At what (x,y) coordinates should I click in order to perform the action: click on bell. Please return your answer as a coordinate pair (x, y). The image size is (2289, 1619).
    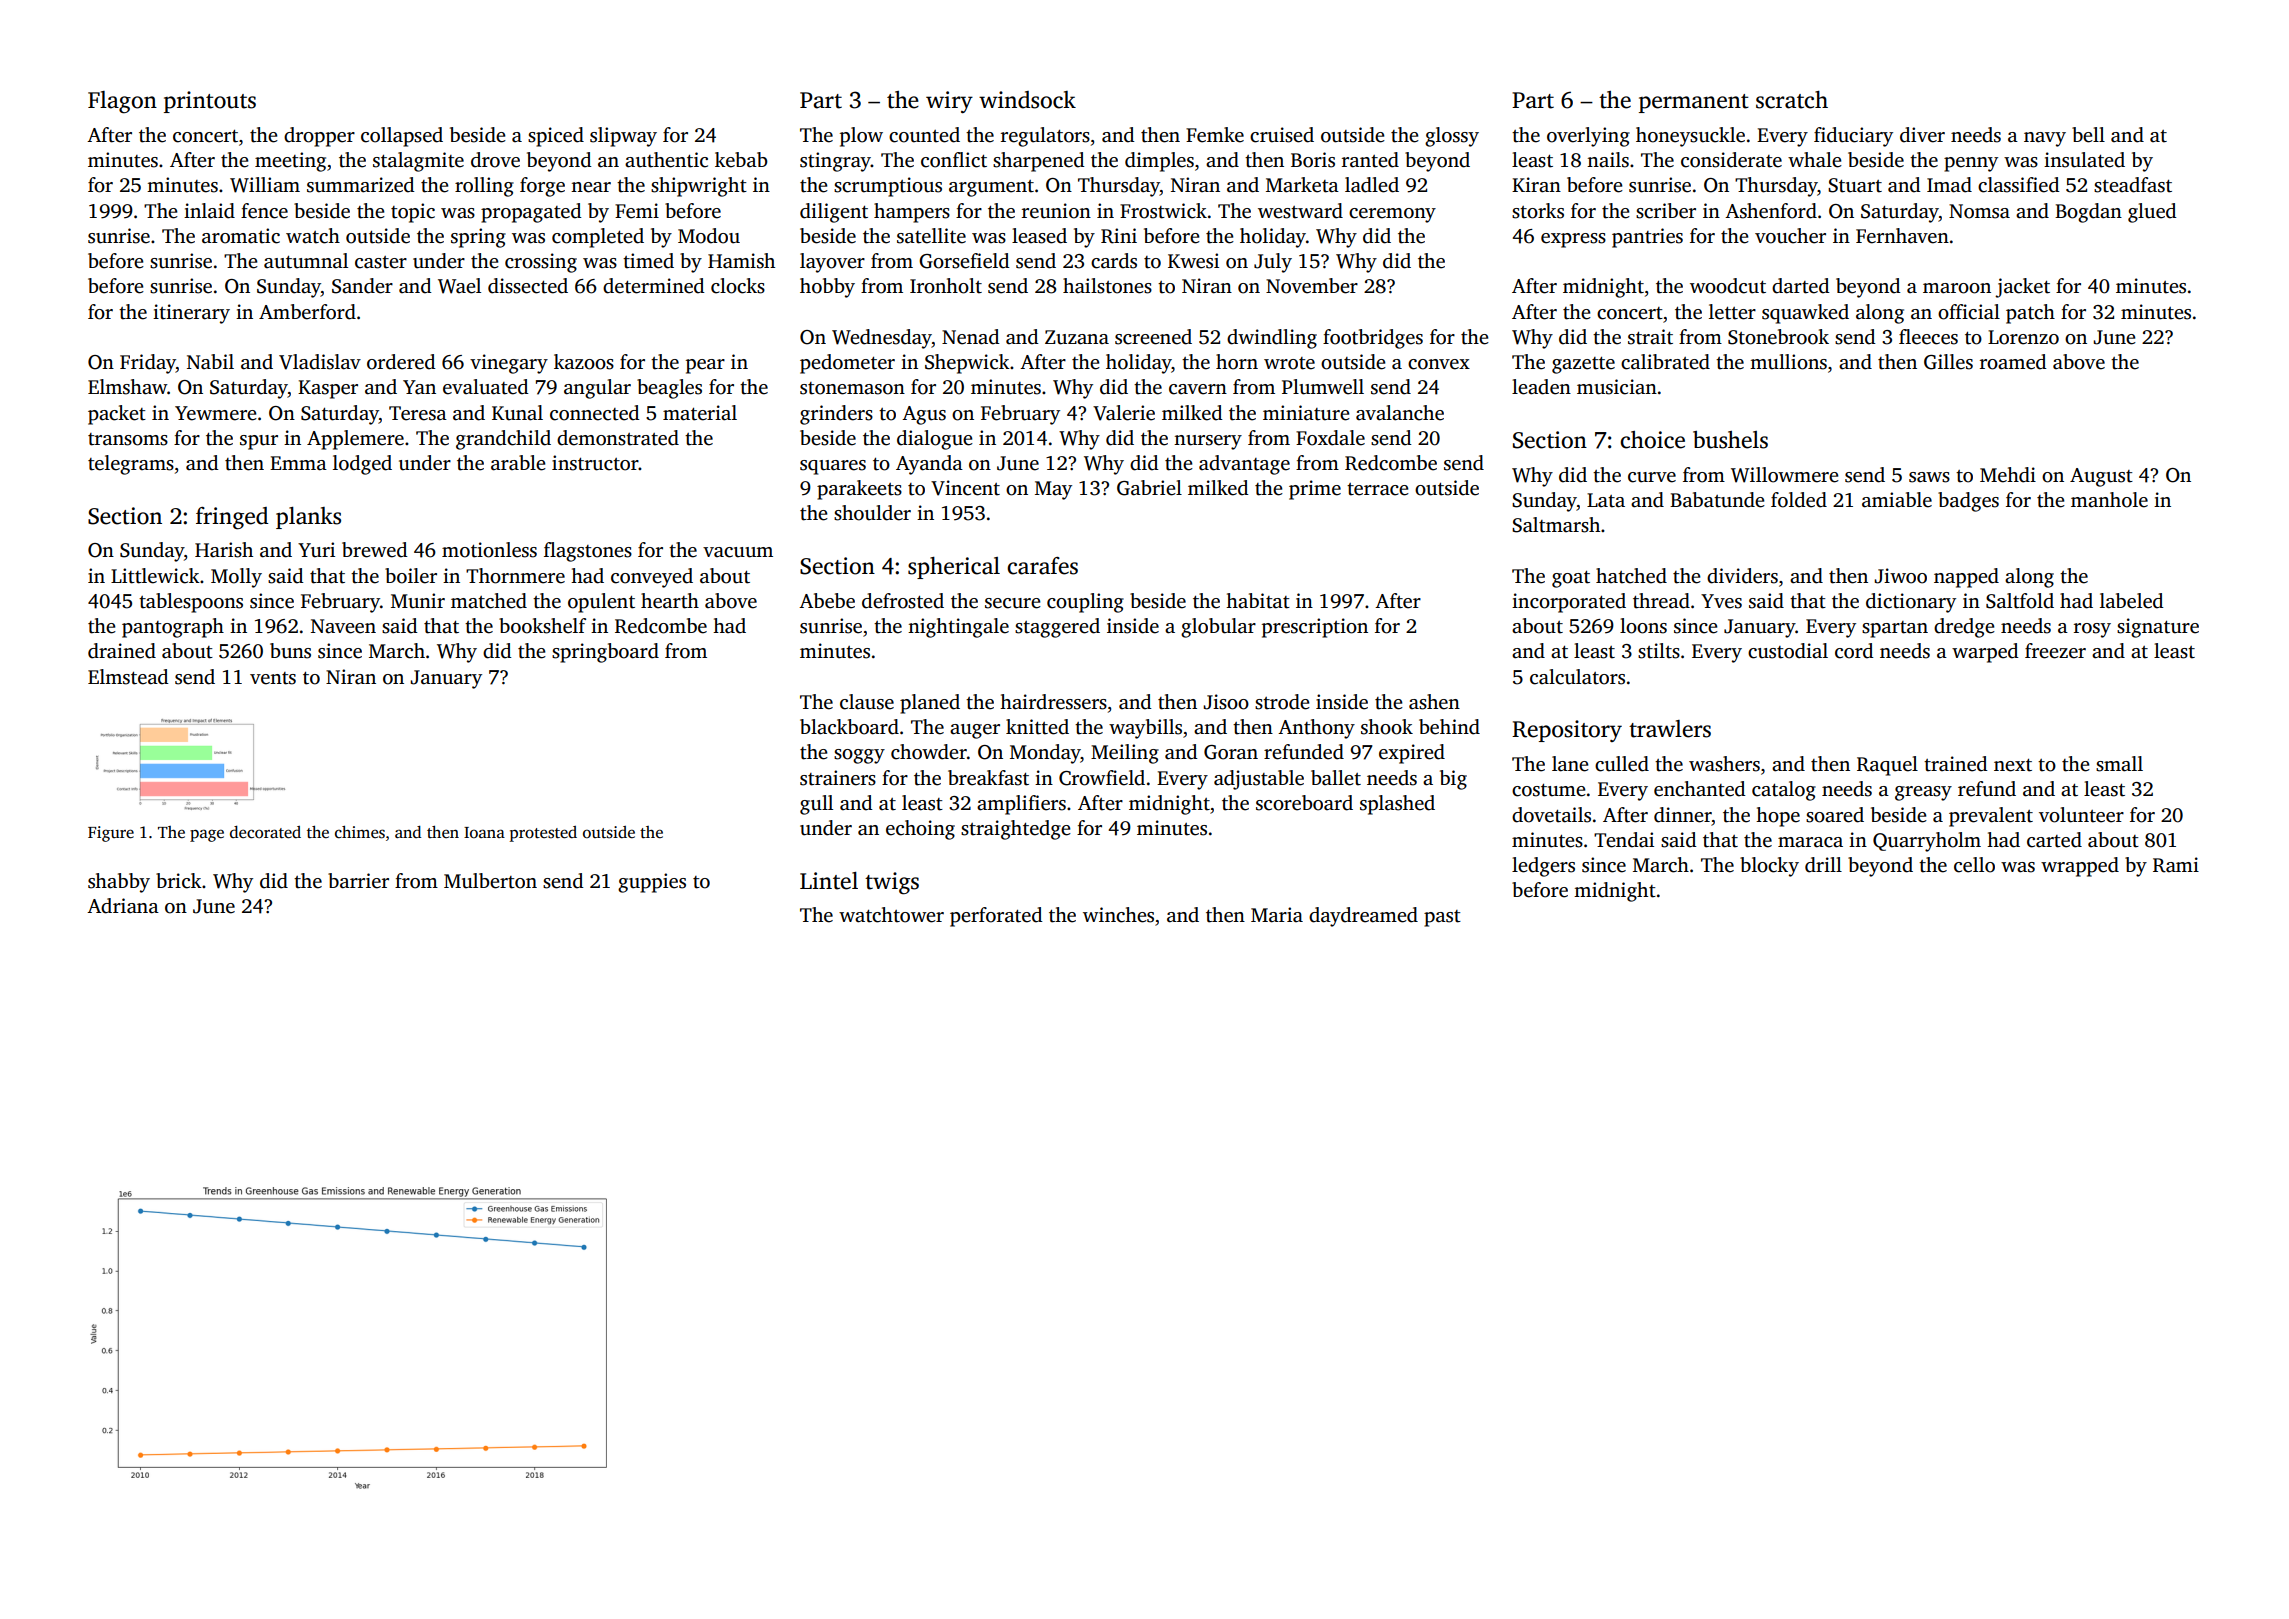
    Looking at the image, I should click on (2088, 135).
